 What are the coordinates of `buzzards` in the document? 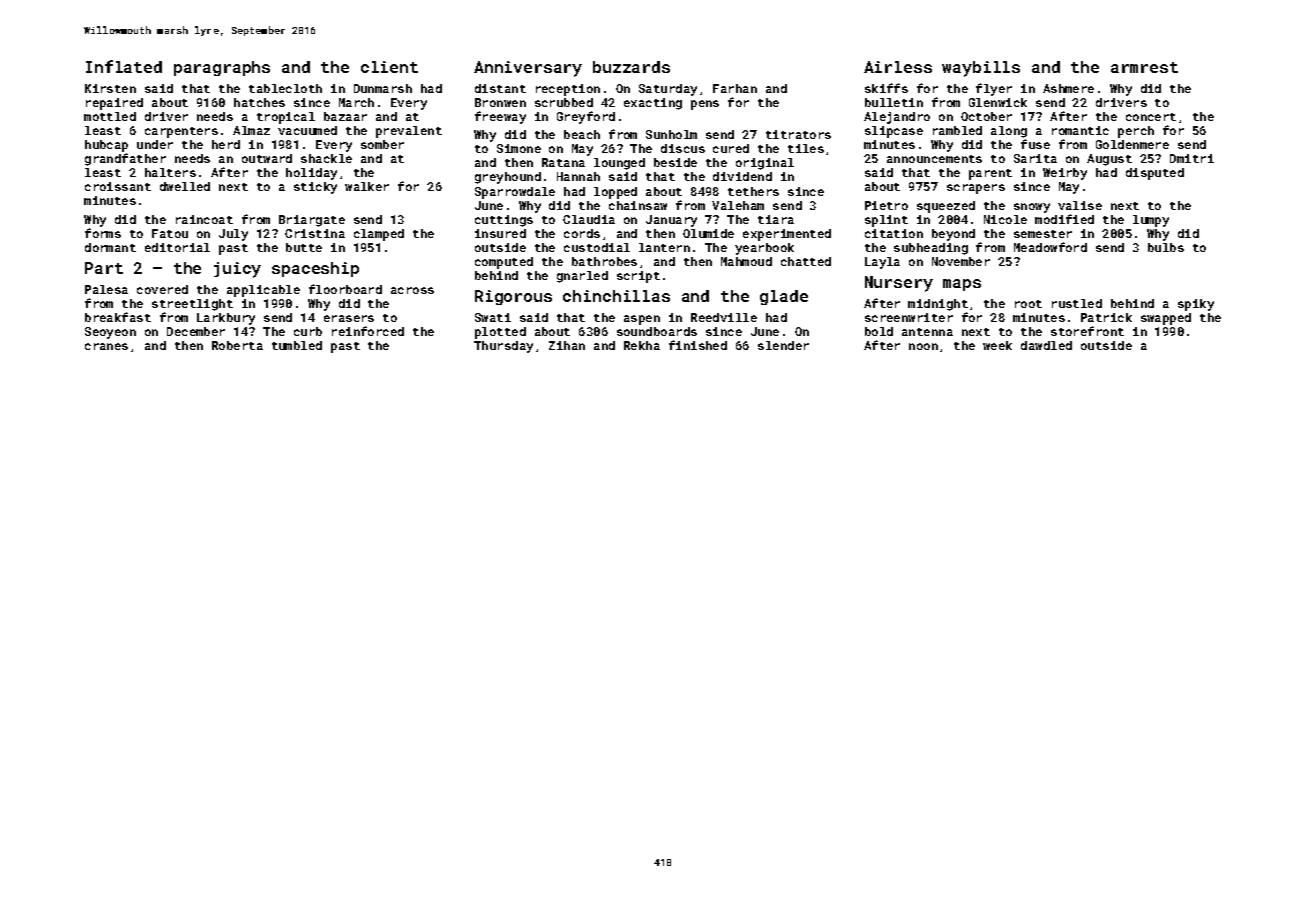 It's located at (631, 67).
